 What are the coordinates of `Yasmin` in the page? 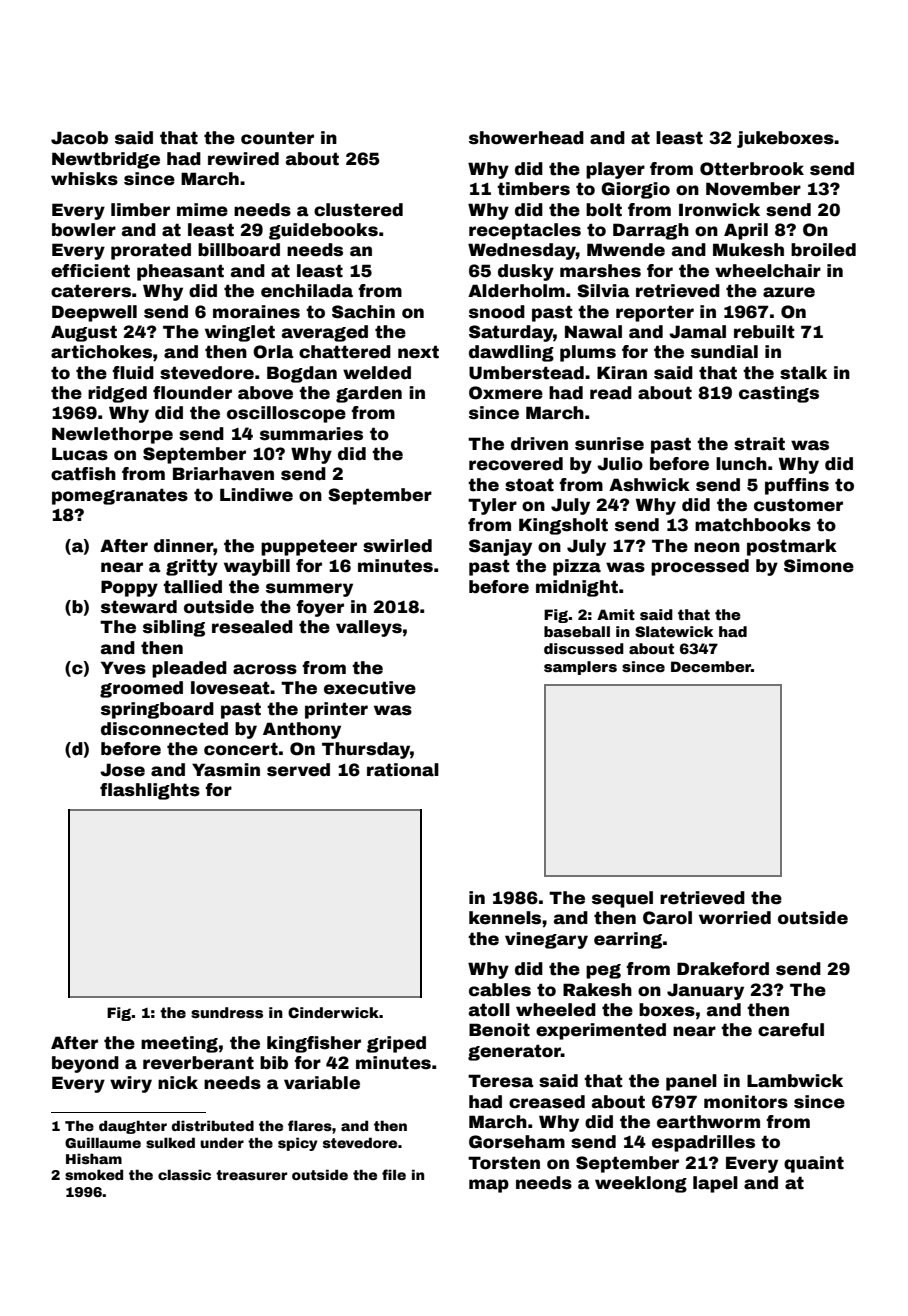 It's located at (226, 770).
